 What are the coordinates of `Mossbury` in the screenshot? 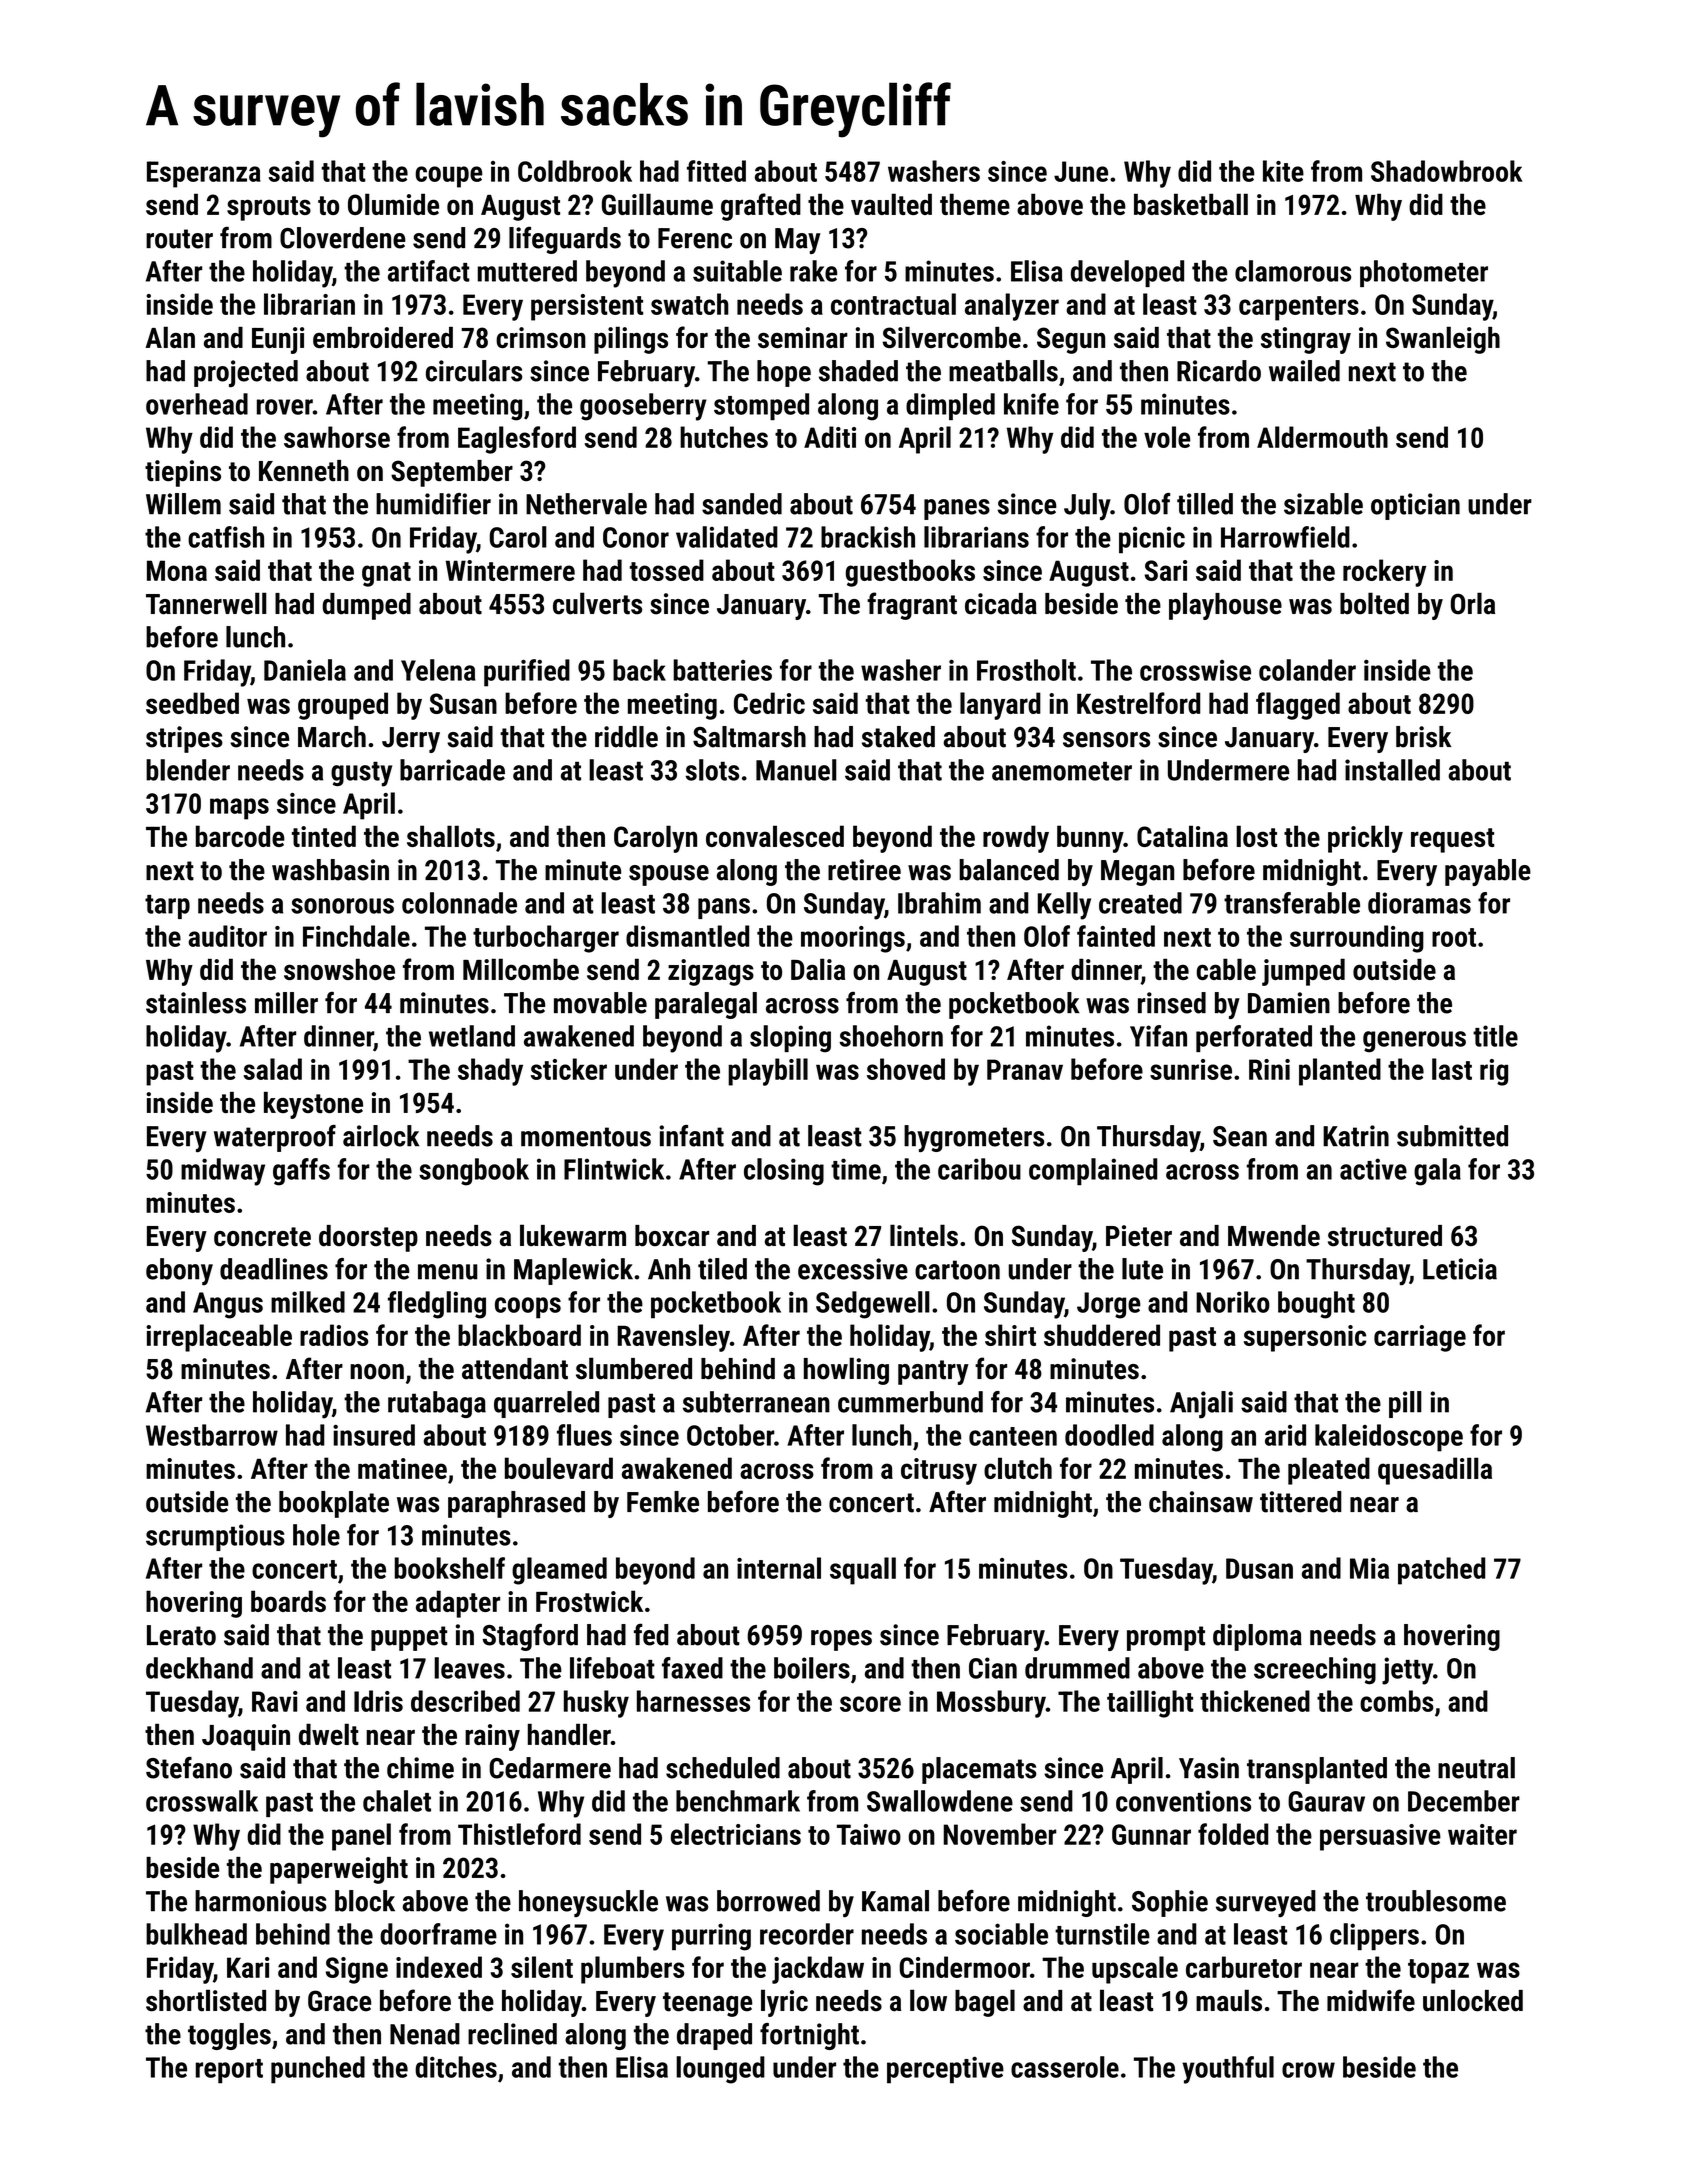 It's located at (991, 1704).
